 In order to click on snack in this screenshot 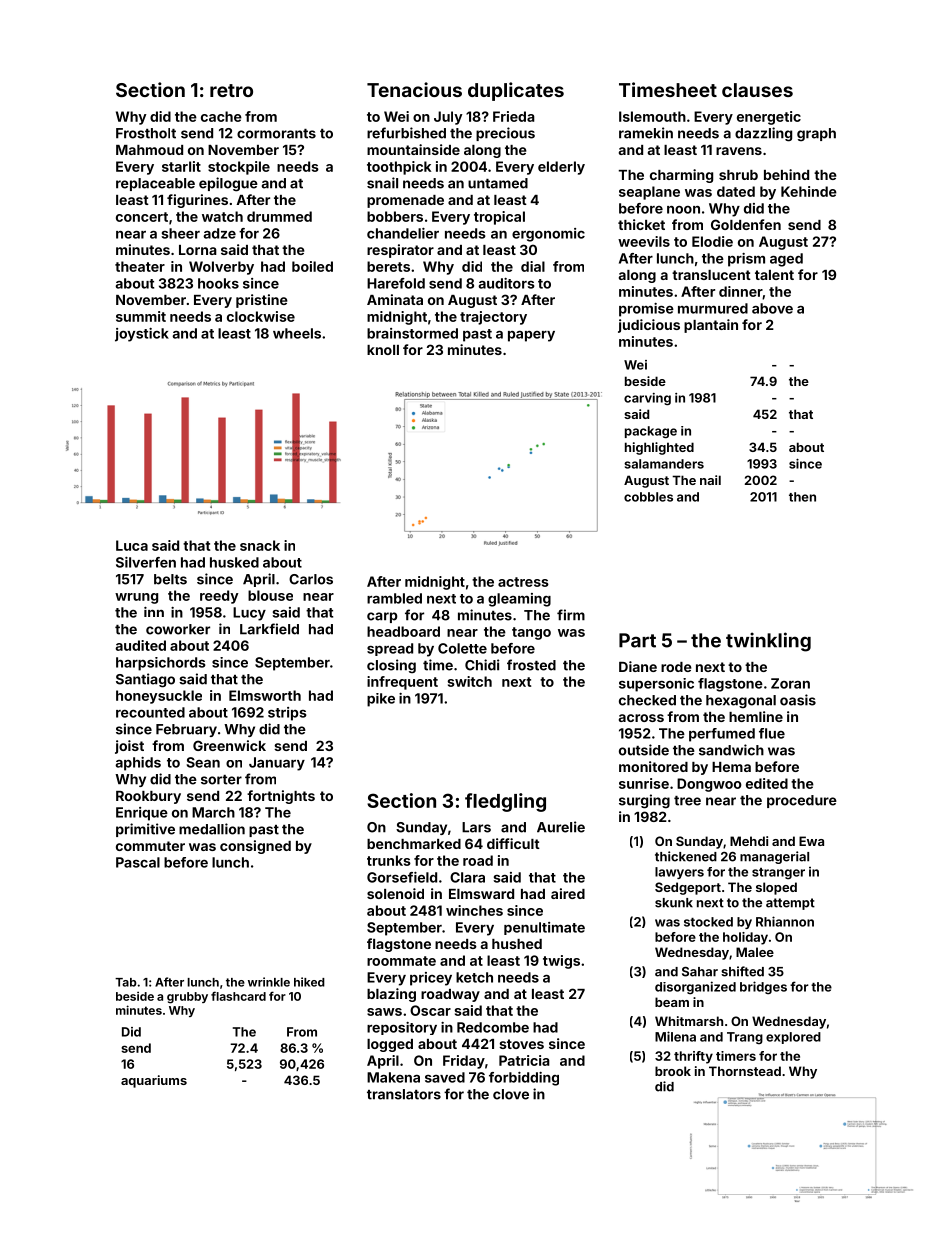, I will do `click(260, 545)`.
